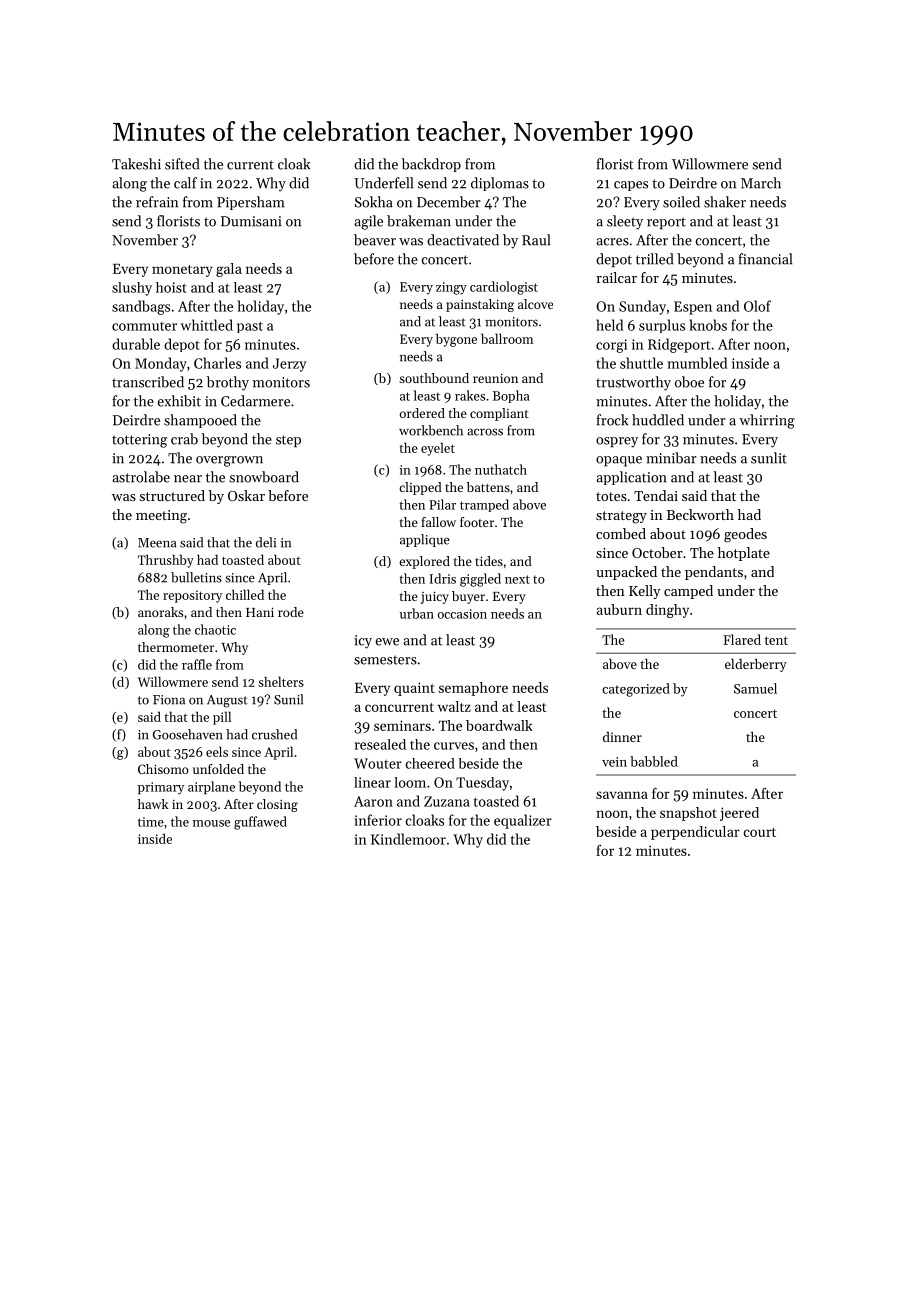 The image size is (908, 1316). What do you see at coordinates (488, 487) in the screenshot?
I see `battens` at bounding box center [488, 487].
